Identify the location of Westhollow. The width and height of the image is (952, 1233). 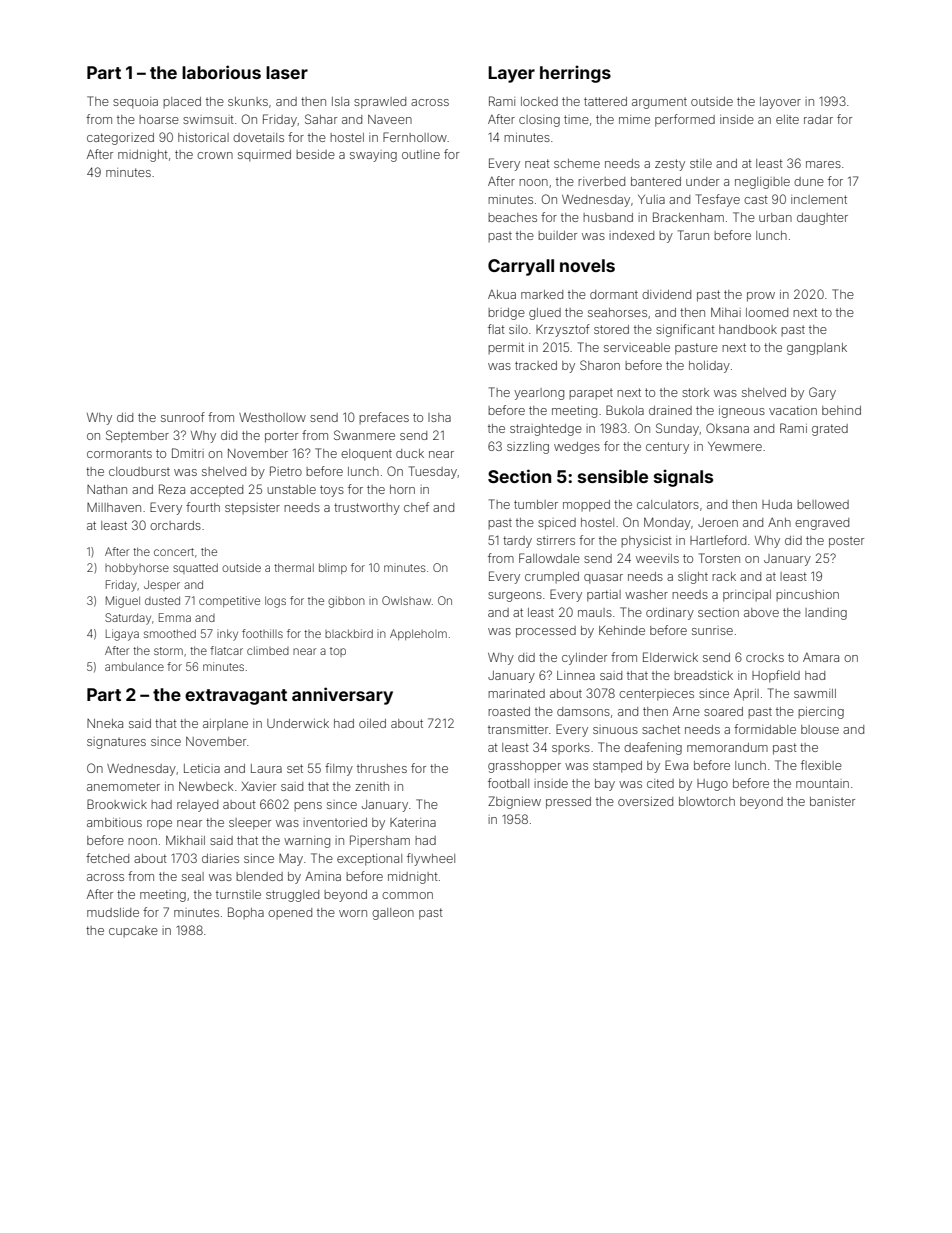
(272, 417).
